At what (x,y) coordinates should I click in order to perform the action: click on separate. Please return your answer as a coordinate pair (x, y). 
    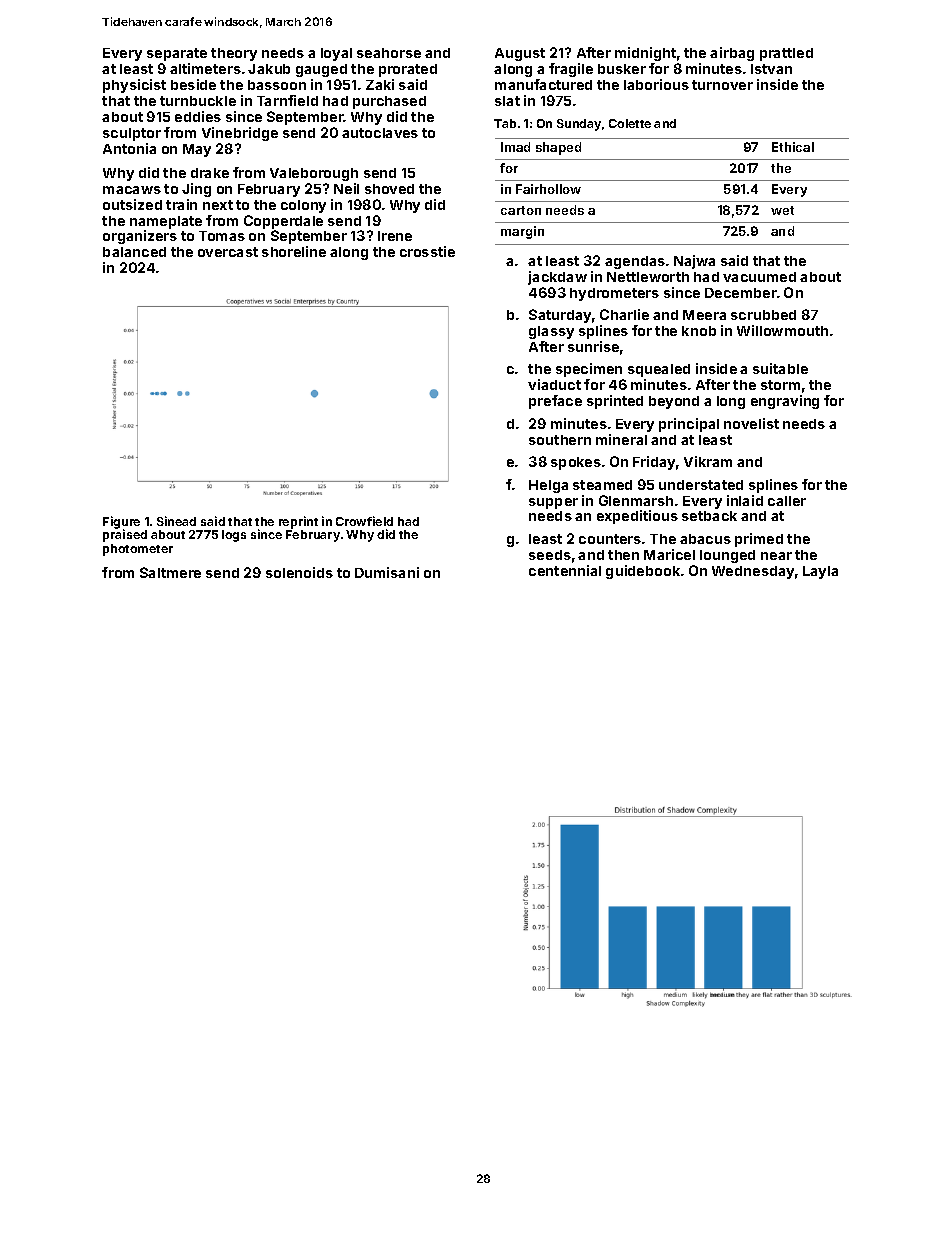
    Looking at the image, I should click on (177, 54).
